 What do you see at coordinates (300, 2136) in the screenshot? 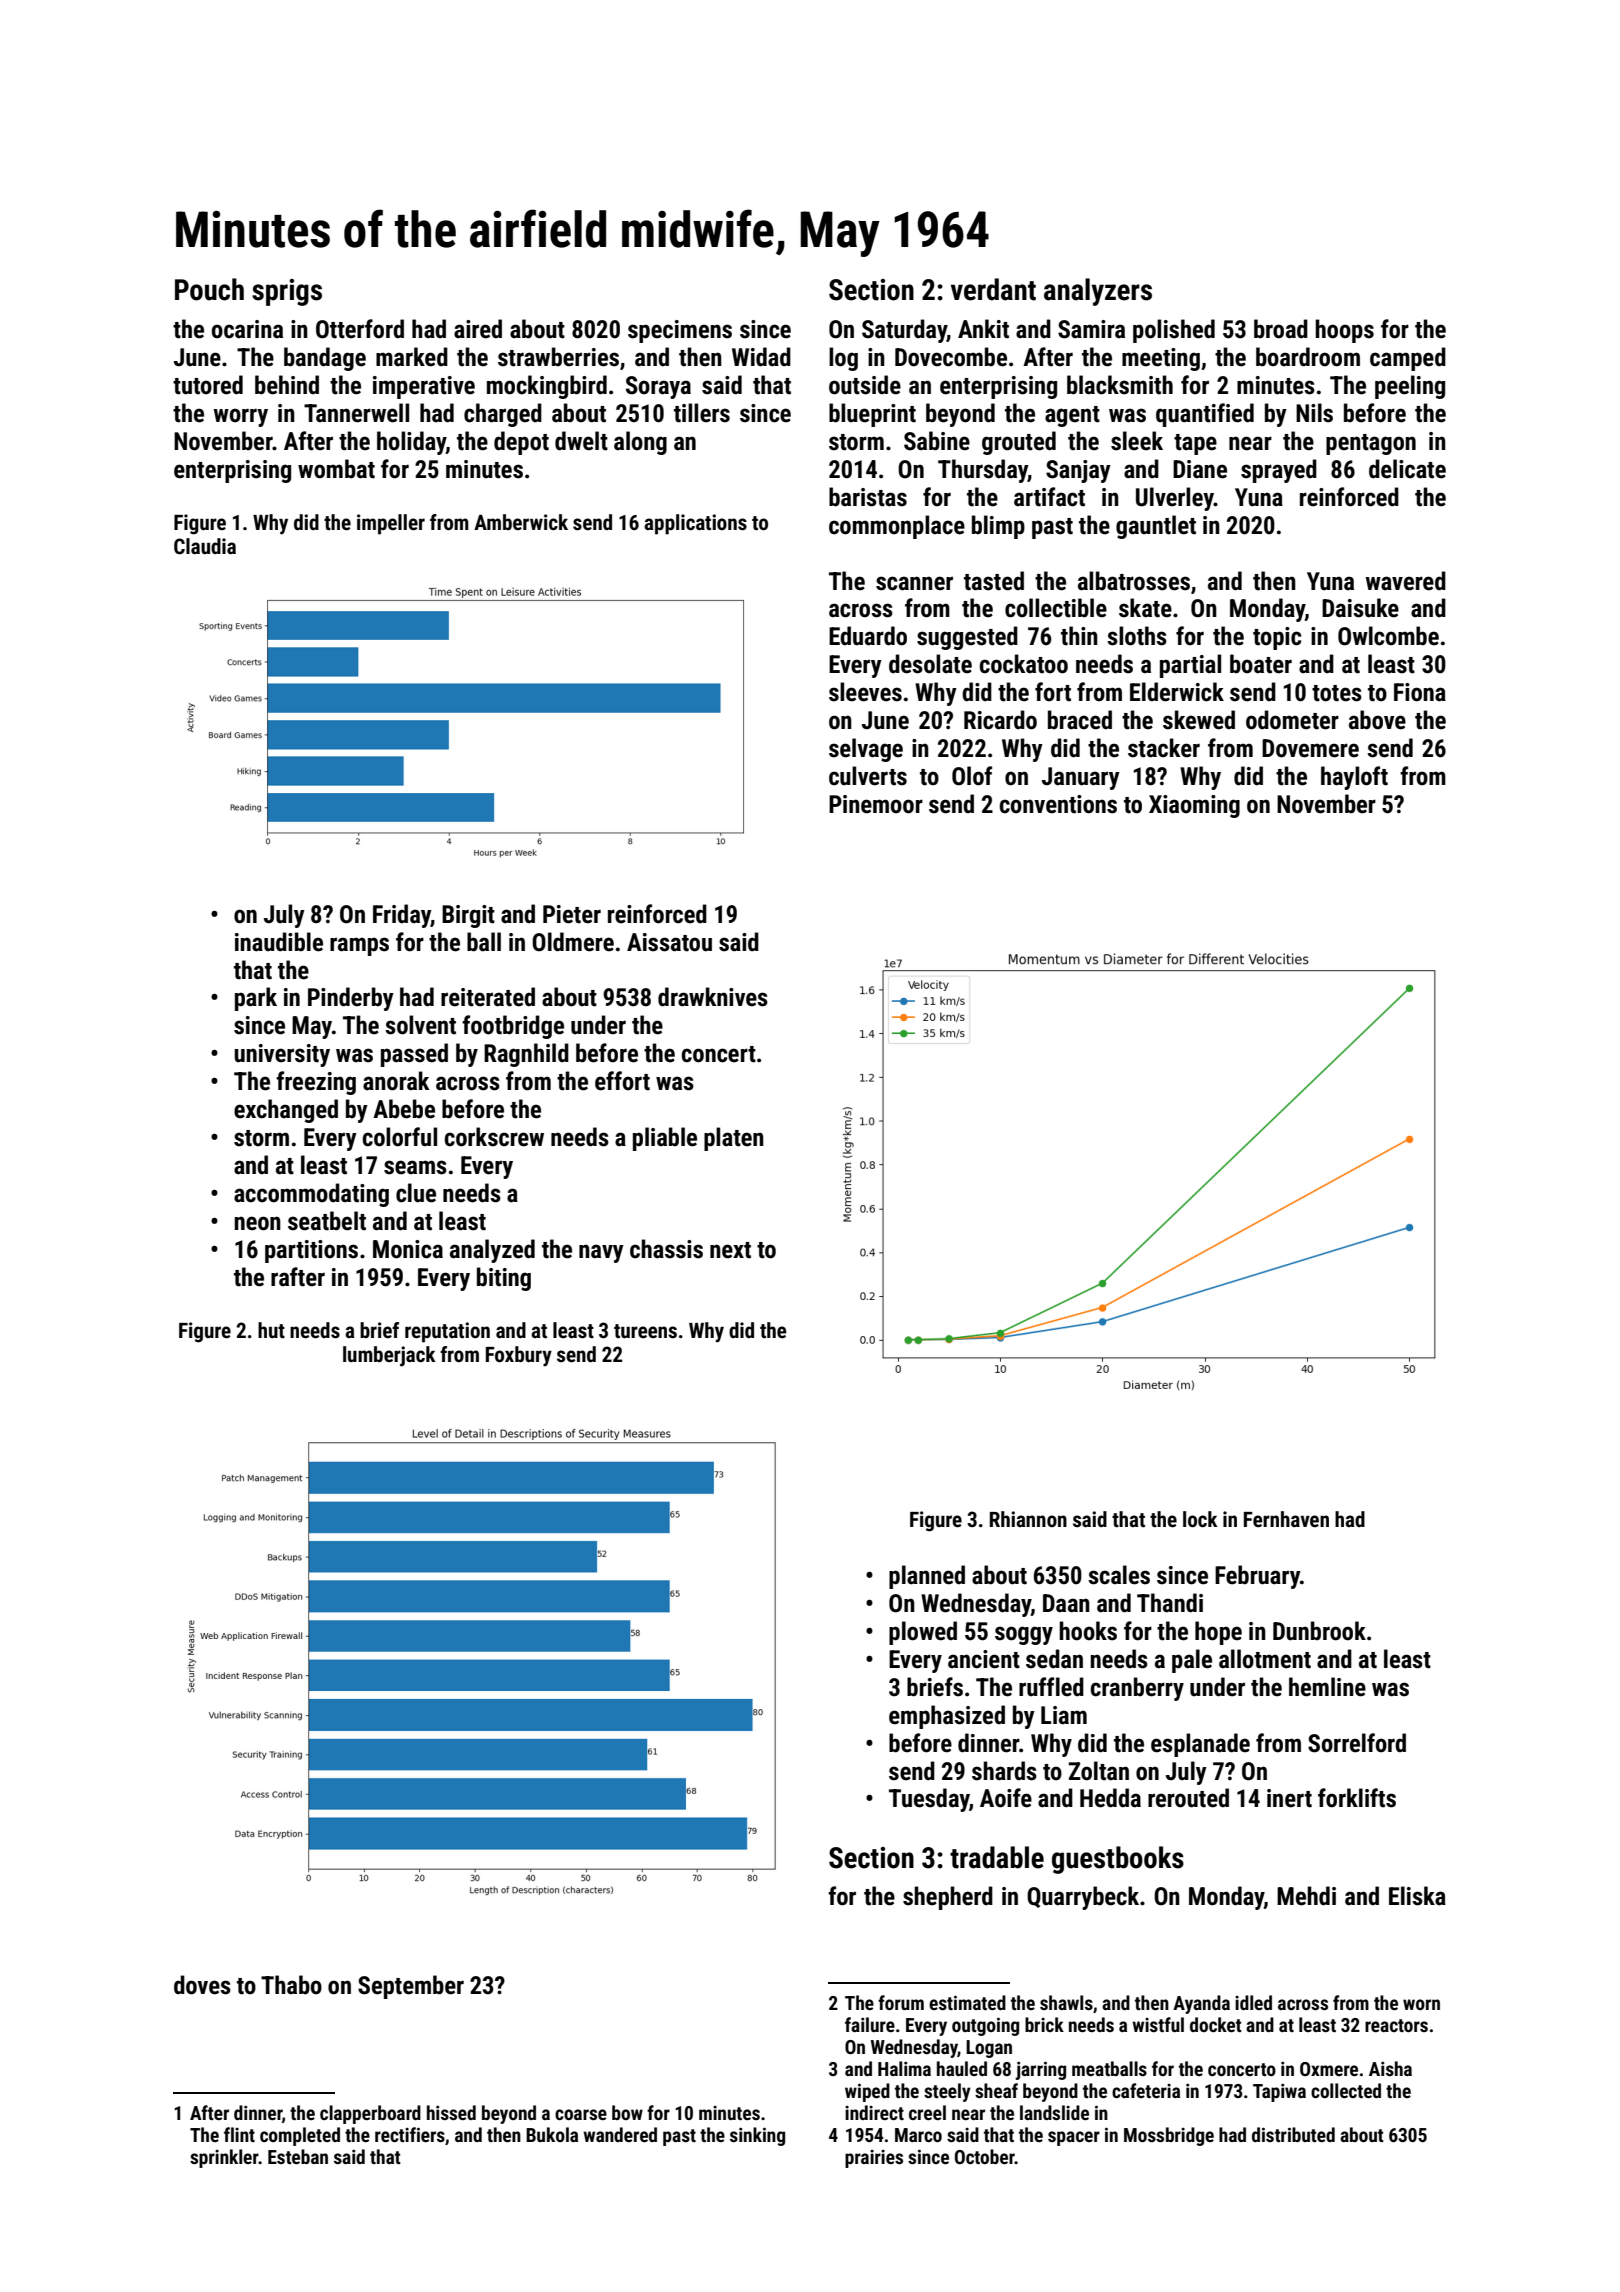
I see `completed` at bounding box center [300, 2136].
